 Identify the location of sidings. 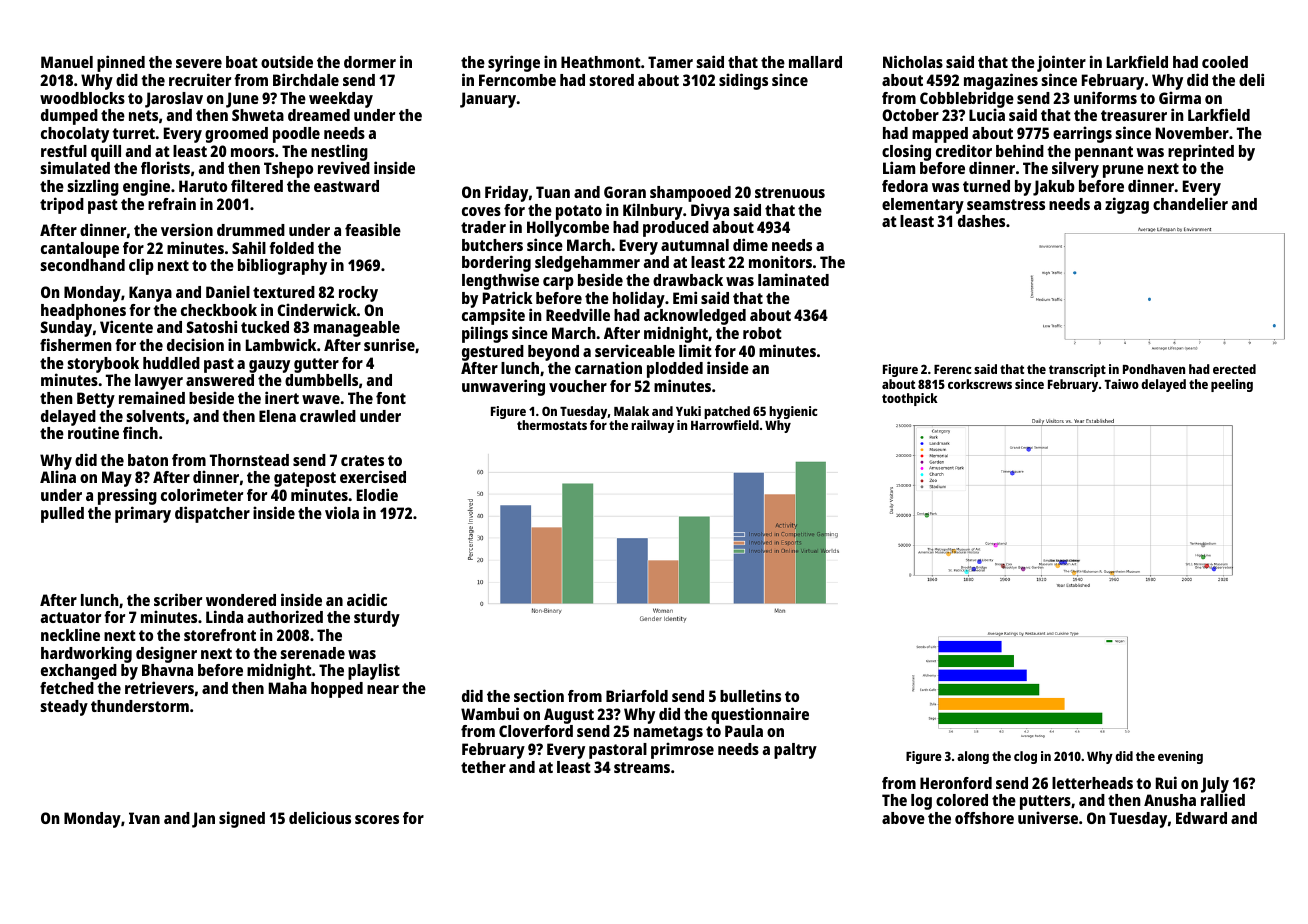
(743, 81).
